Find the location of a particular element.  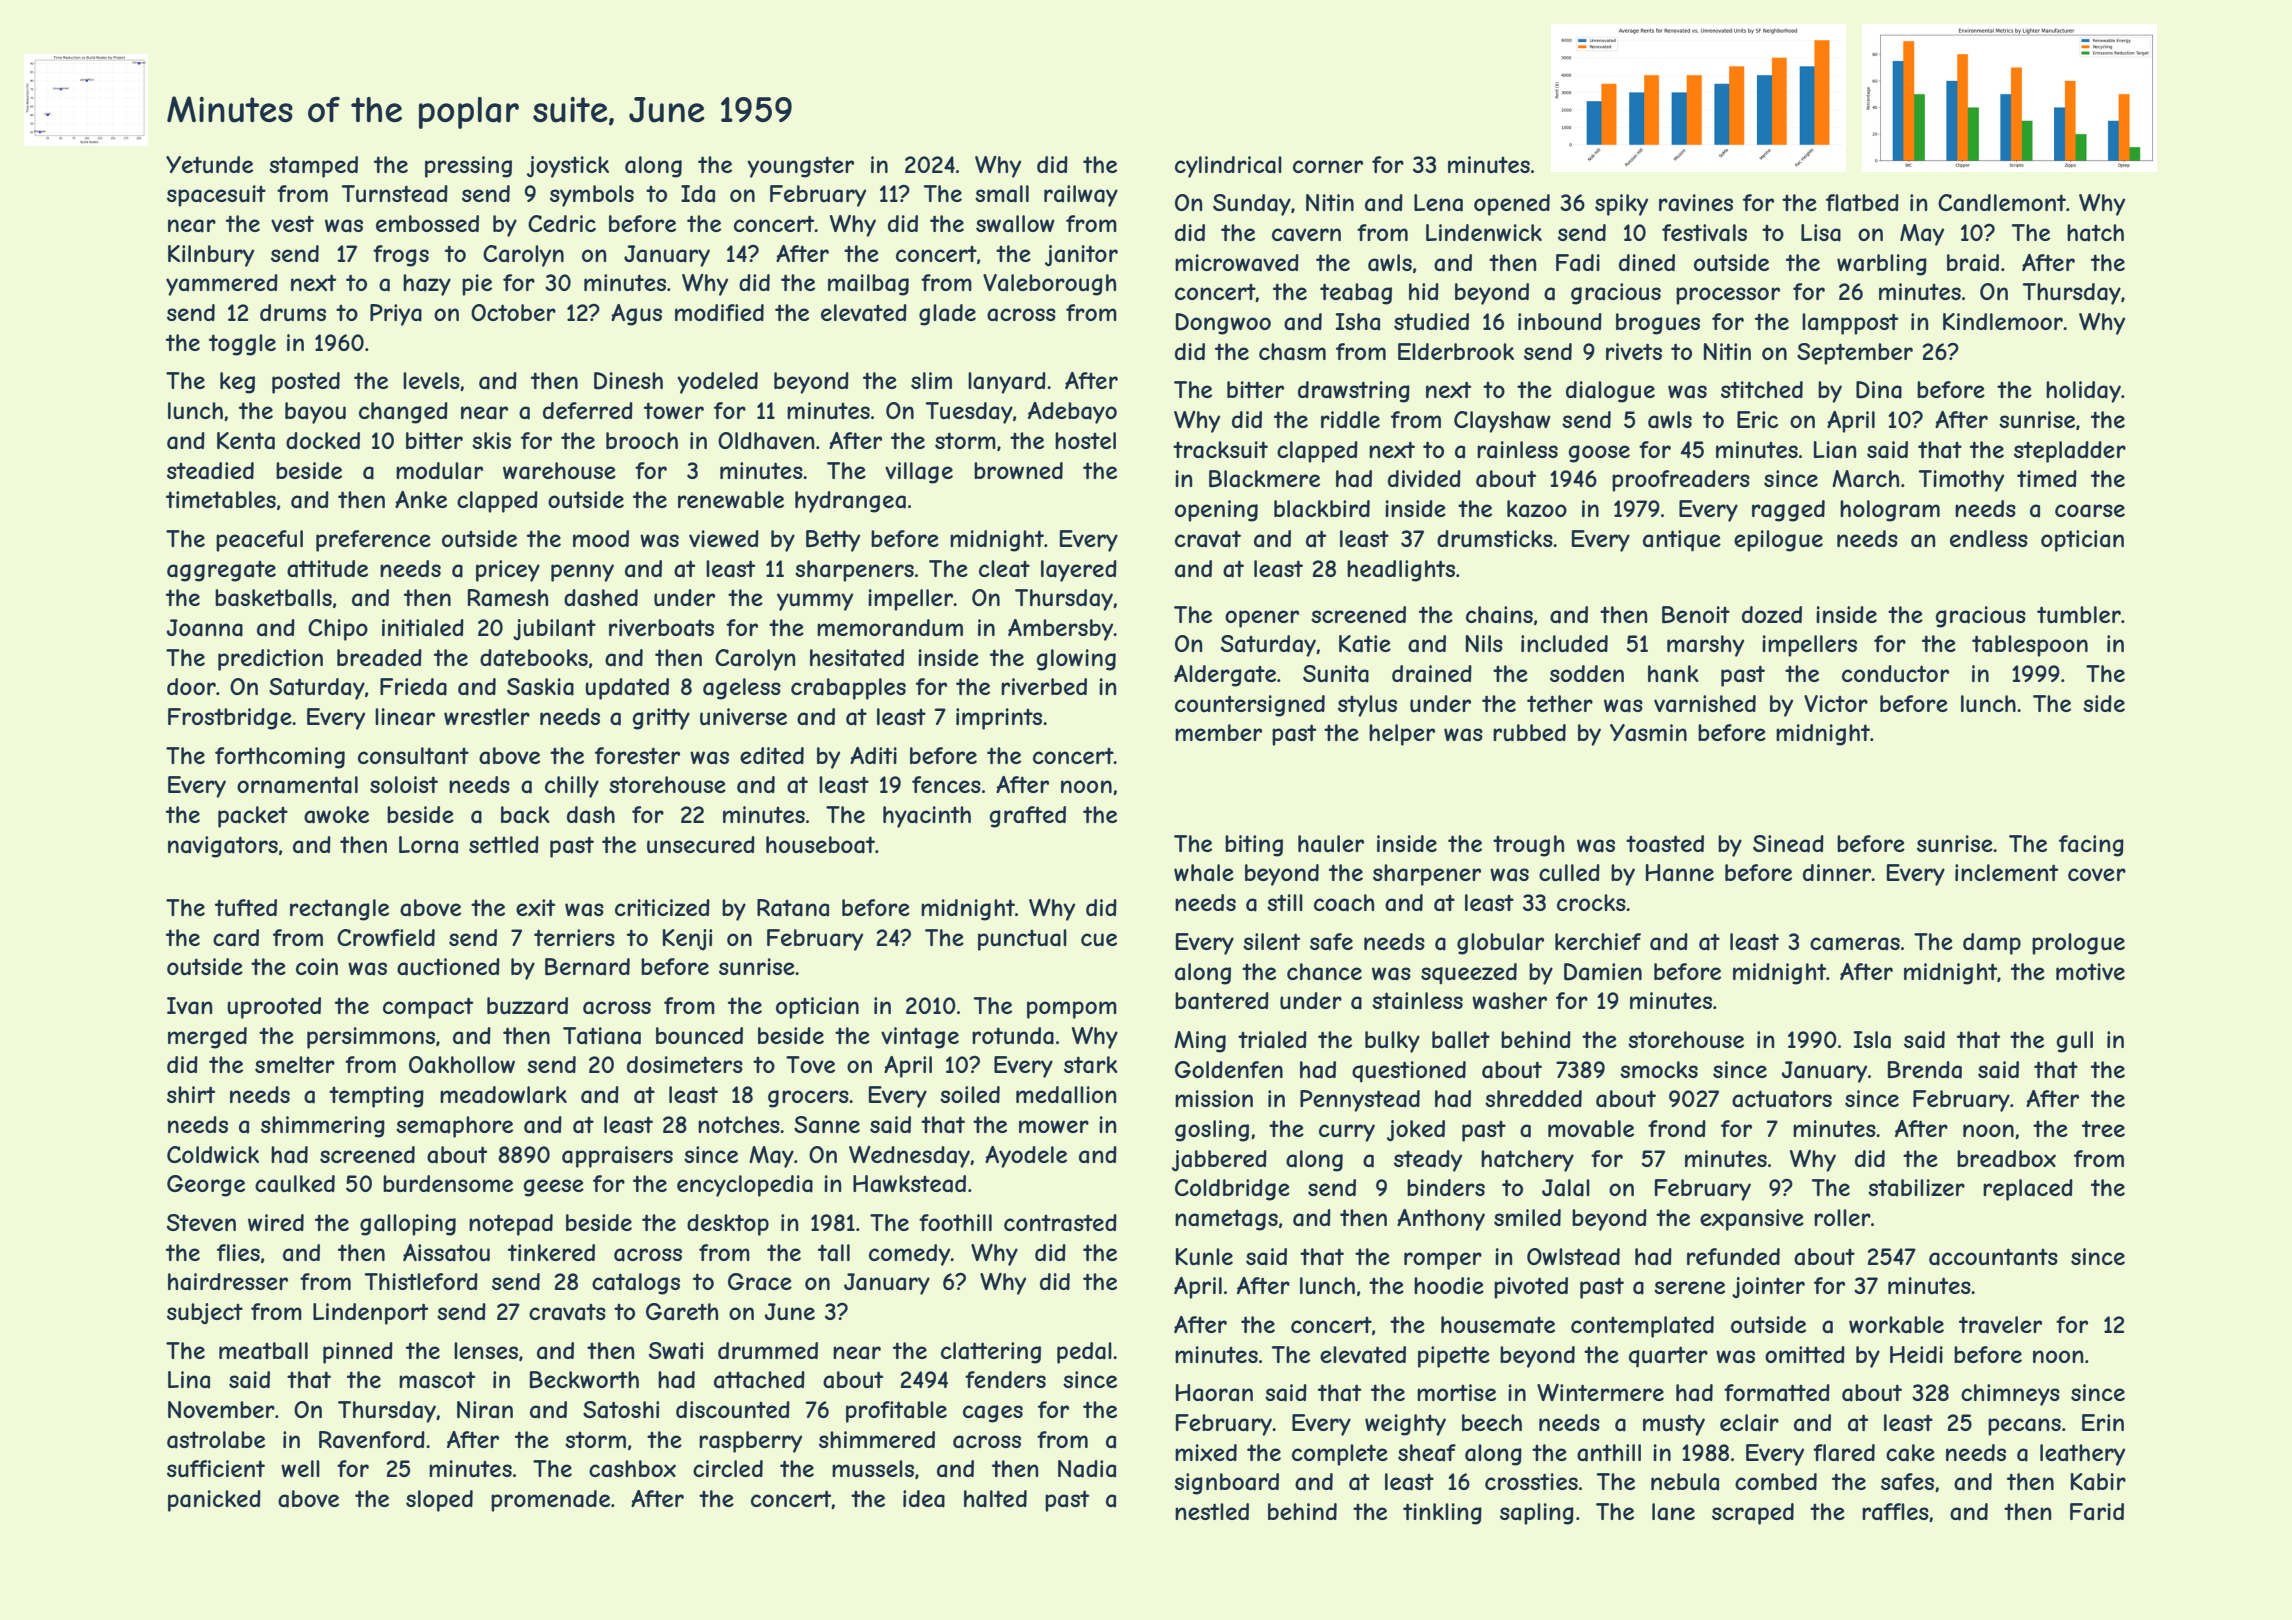

cue is located at coordinates (1099, 939).
